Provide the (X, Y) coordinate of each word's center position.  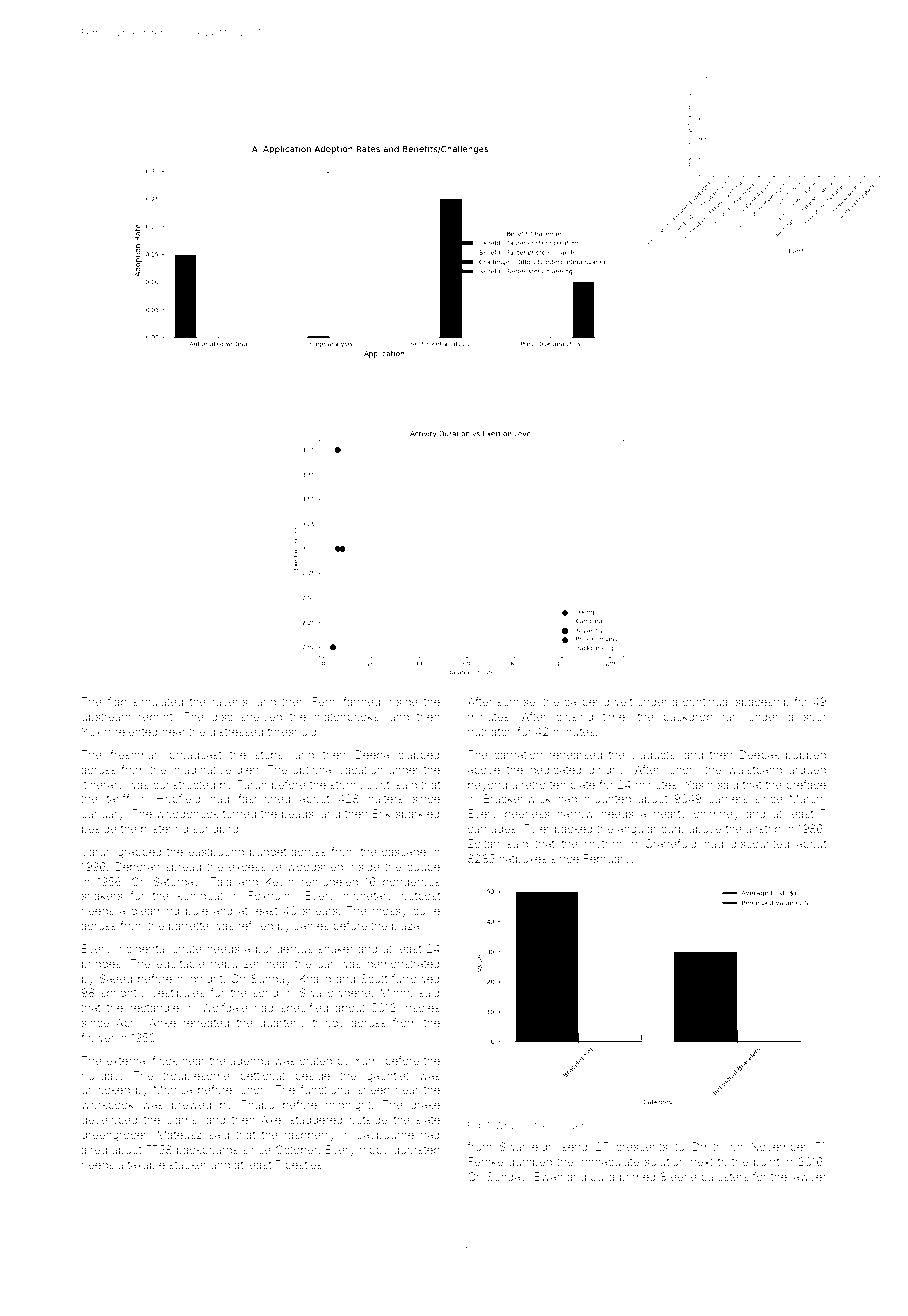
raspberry (310, 1136)
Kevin (280, 881)
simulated (158, 701)
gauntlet (388, 1077)
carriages (492, 830)
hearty (670, 815)
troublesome (196, 1075)
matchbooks (346, 716)
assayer (567, 1127)
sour (815, 717)
